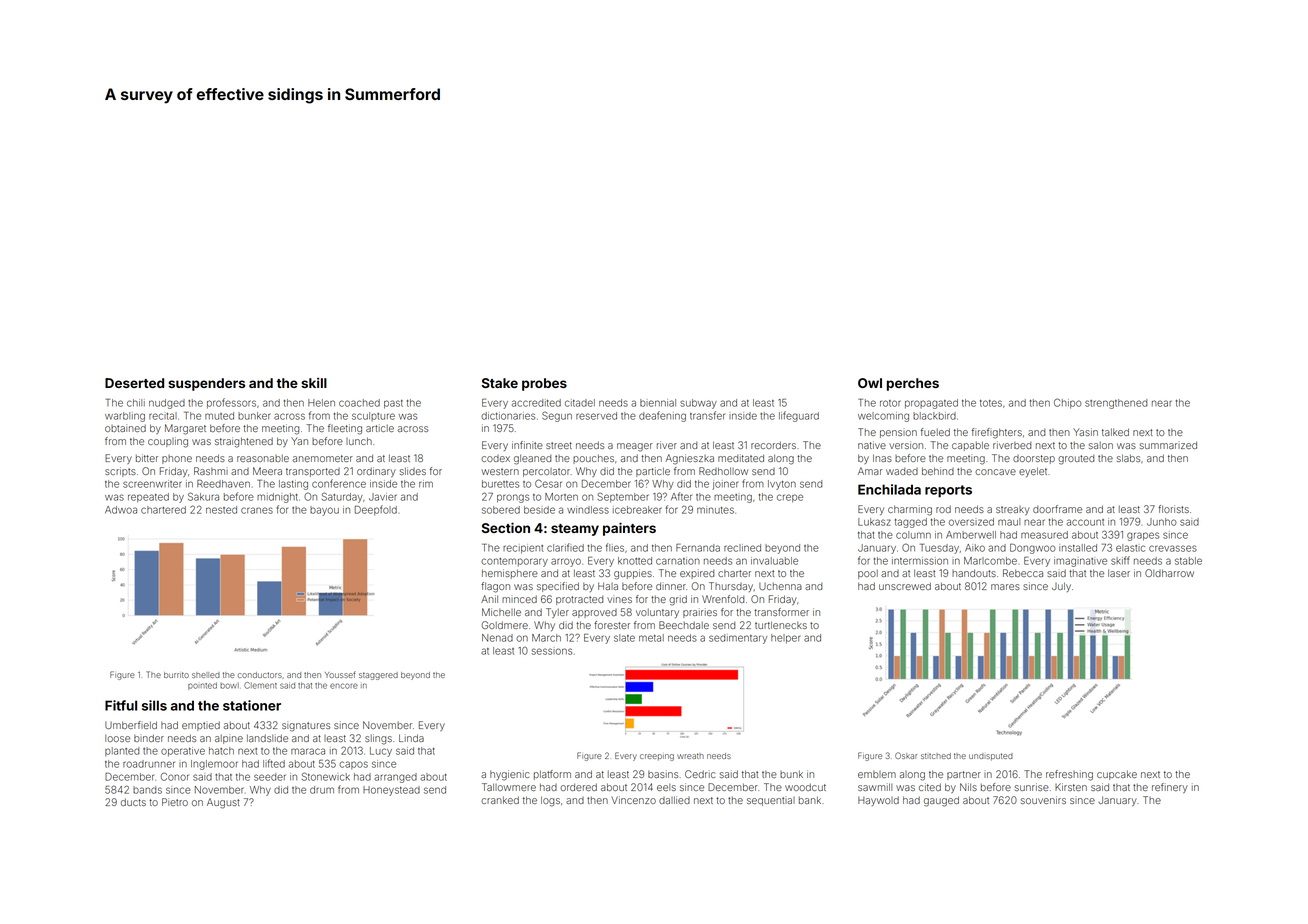 The height and width of the screenshot is (924, 1308). I want to click on Oldharrow, so click(1169, 573).
